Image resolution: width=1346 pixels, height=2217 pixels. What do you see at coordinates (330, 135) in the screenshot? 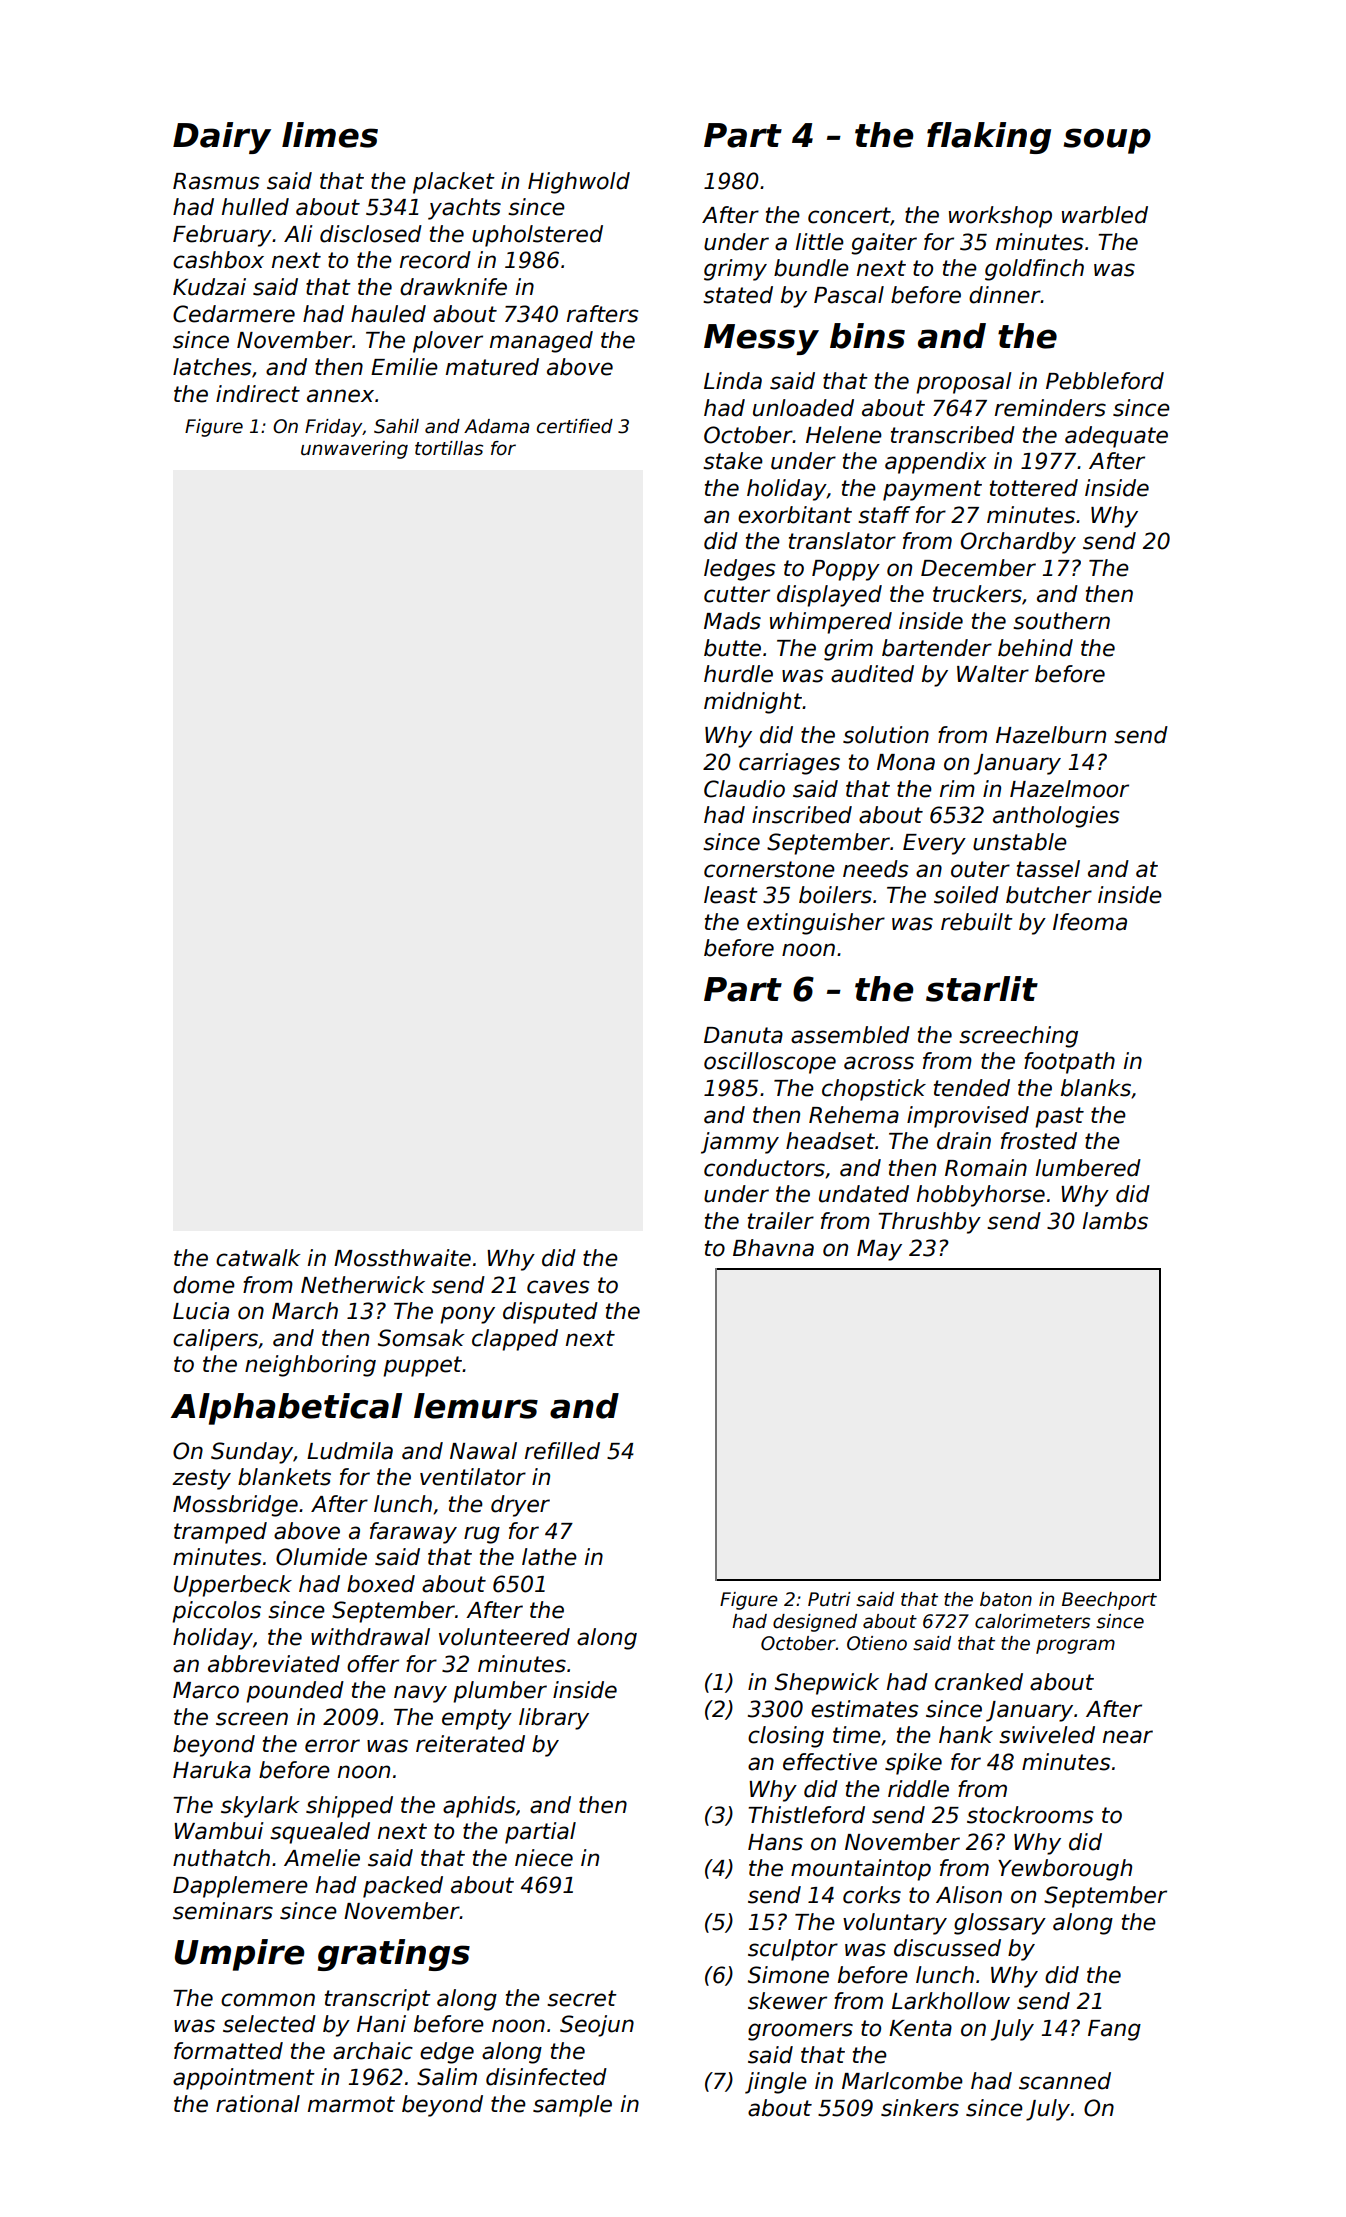
I see `limes` at bounding box center [330, 135].
